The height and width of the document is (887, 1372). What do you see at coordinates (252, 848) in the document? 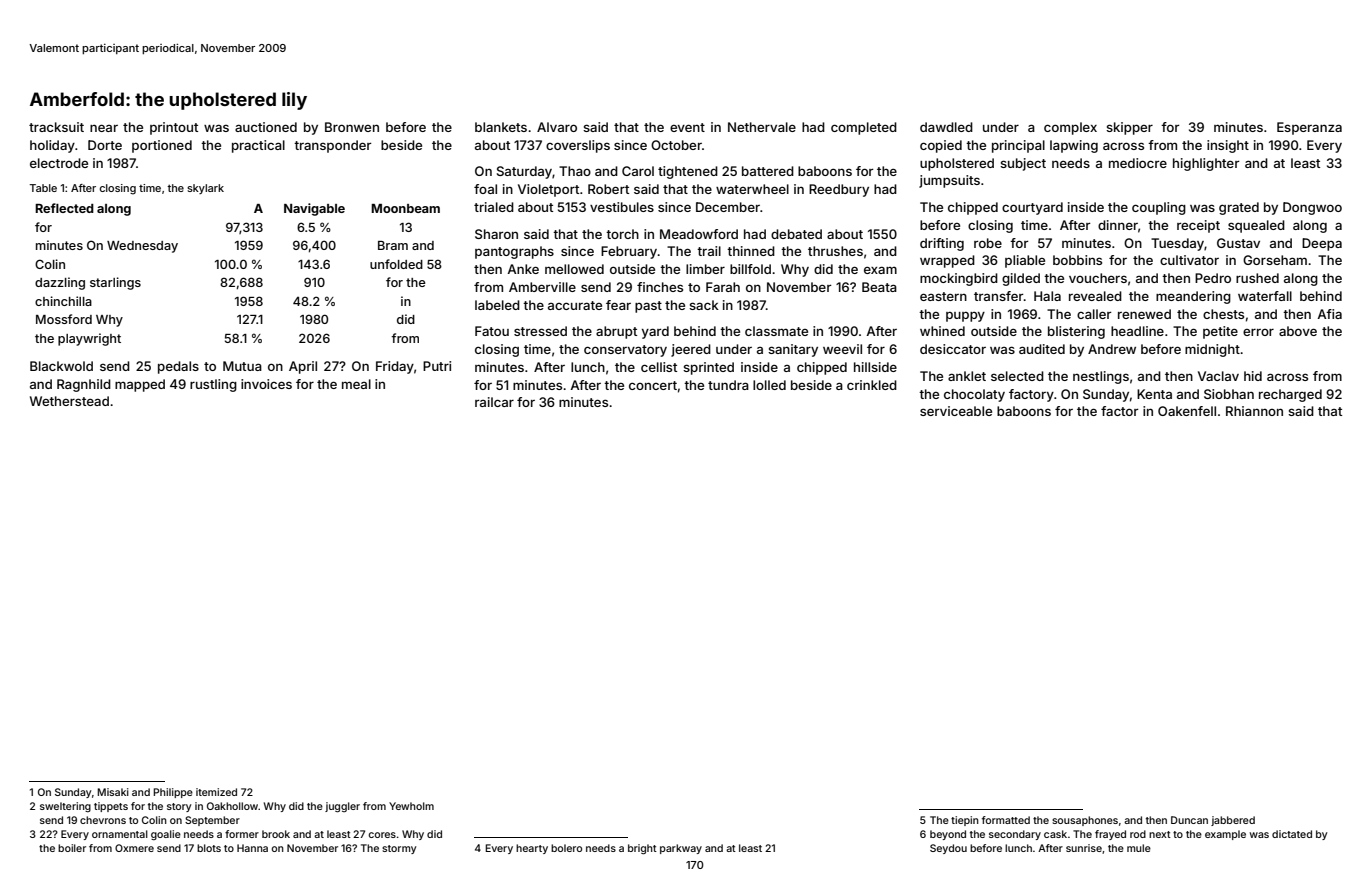
I see `Hanna` at bounding box center [252, 848].
